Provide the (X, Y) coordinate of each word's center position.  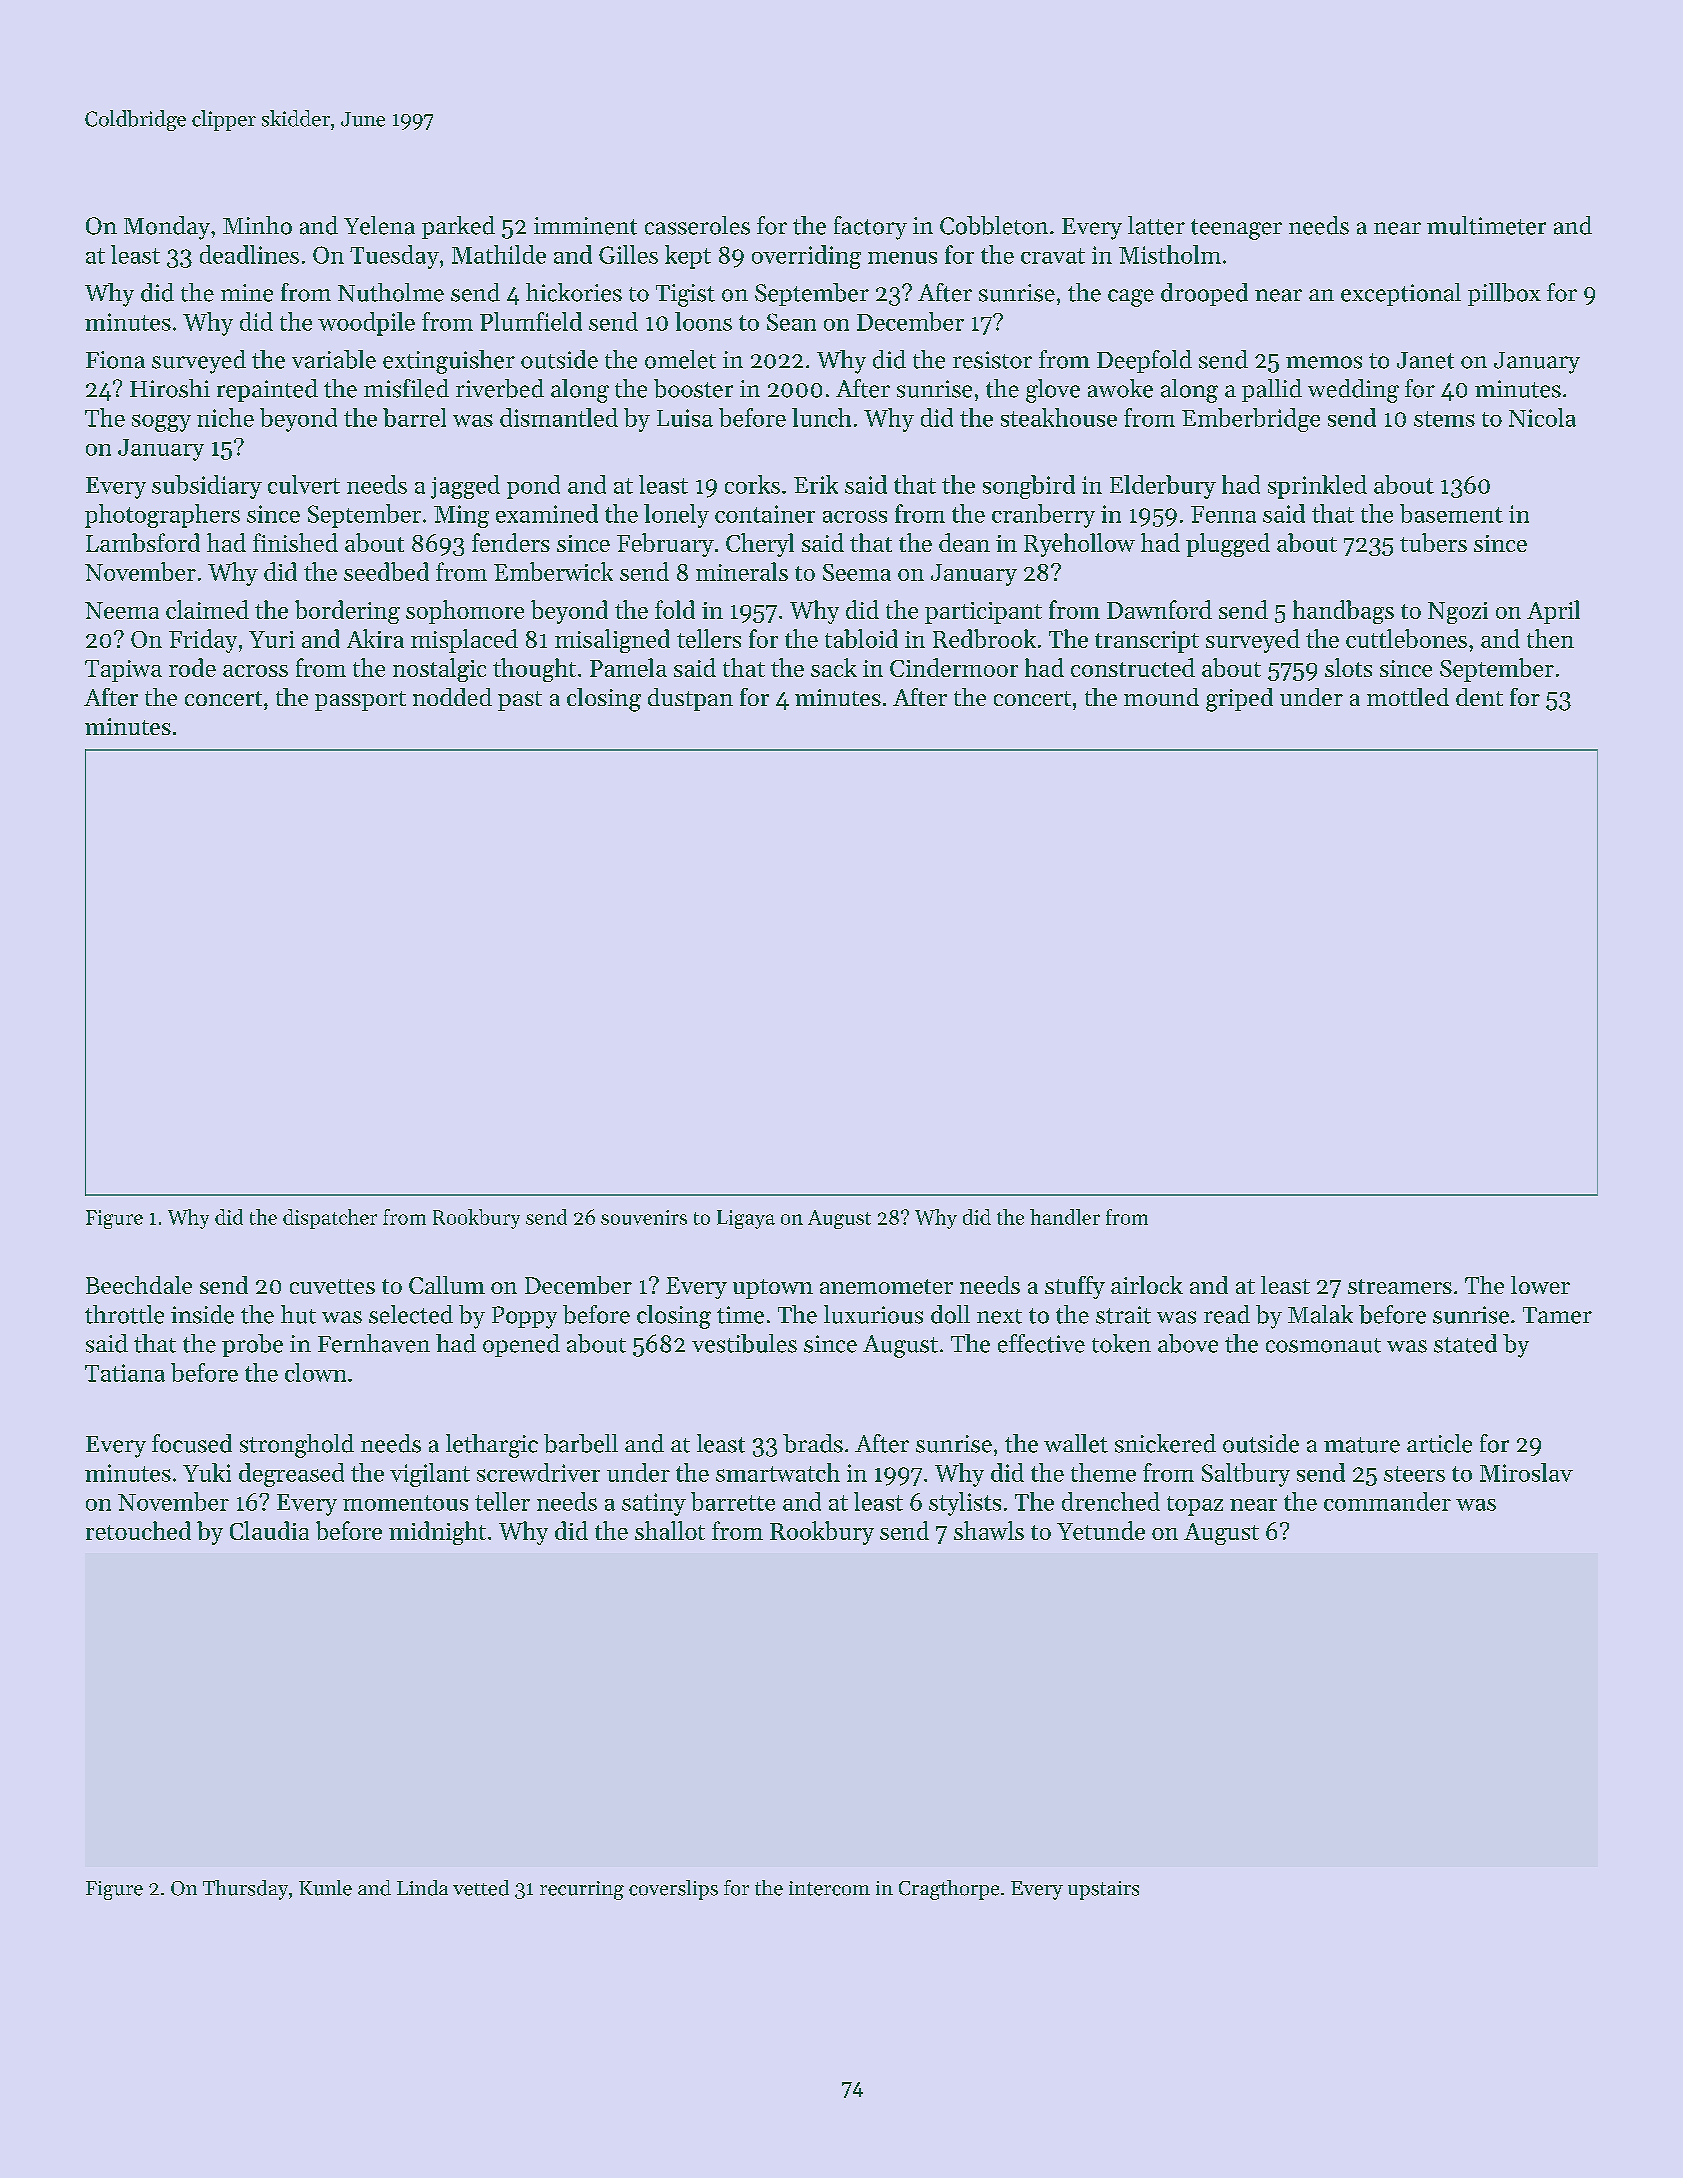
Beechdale (139, 1285)
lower (1540, 1285)
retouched (138, 1530)
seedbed (386, 571)
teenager (1236, 229)
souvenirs (644, 1217)
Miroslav (1526, 1472)
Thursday (245, 1890)
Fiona (115, 360)
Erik (816, 484)
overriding (806, 257)
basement (1451, 513)
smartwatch (778, 1472)
